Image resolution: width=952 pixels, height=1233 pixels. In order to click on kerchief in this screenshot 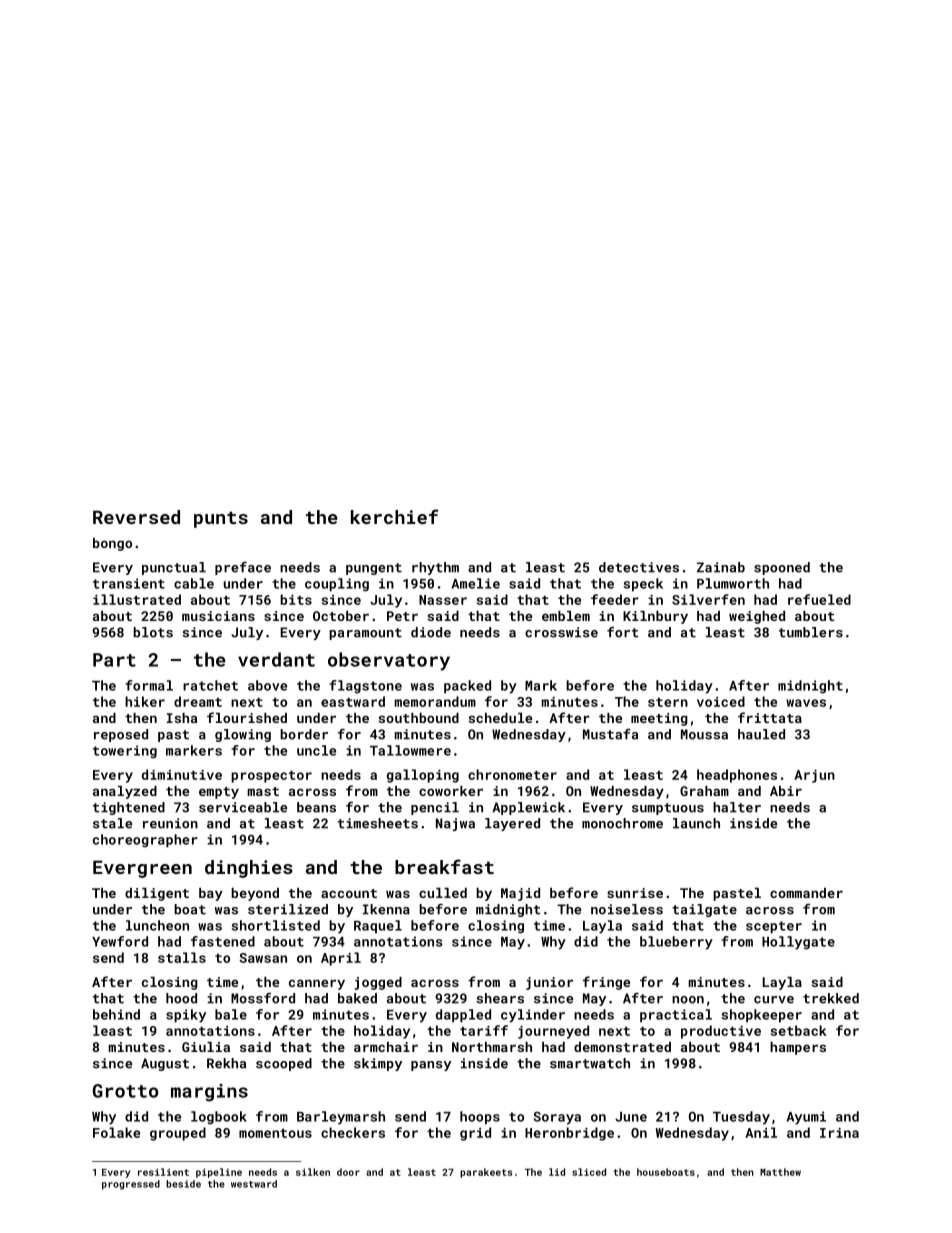, I will do `click(394, 516)`.
